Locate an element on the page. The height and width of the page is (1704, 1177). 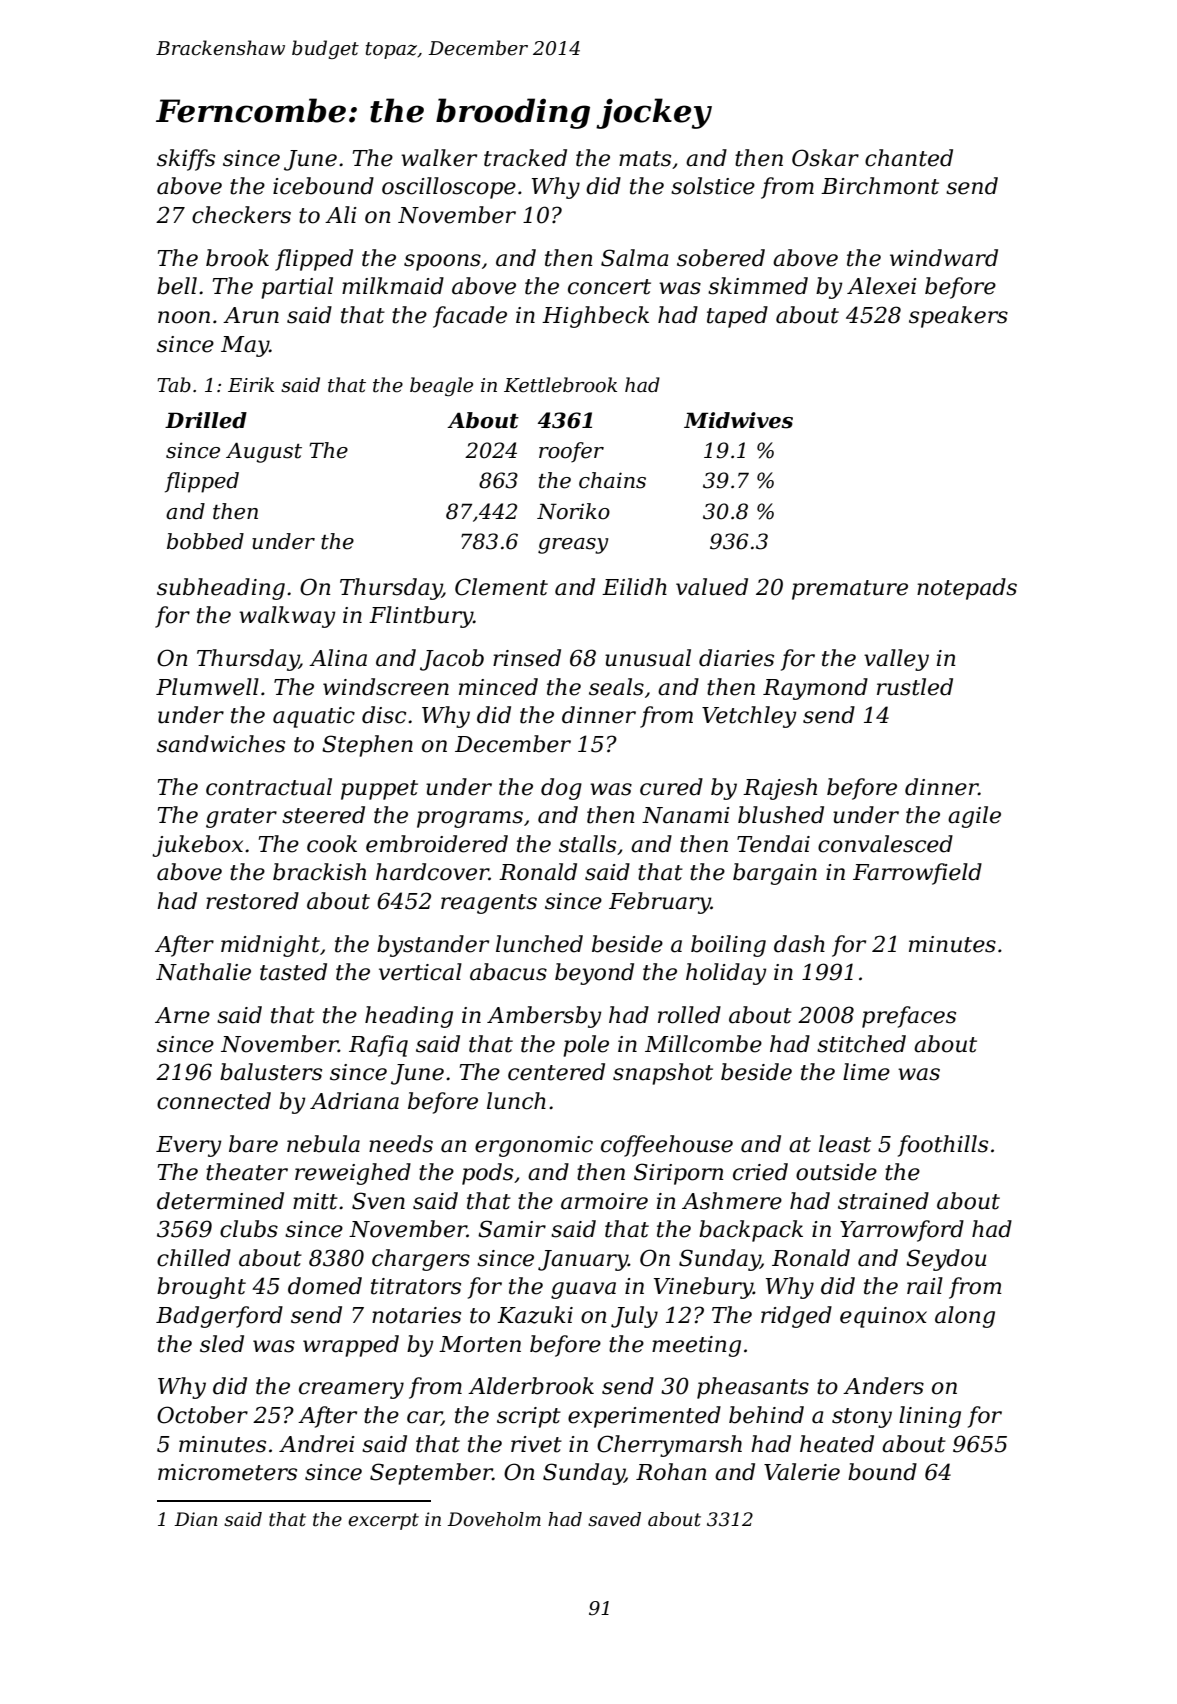
cured is located at coordinates (671, 787).
